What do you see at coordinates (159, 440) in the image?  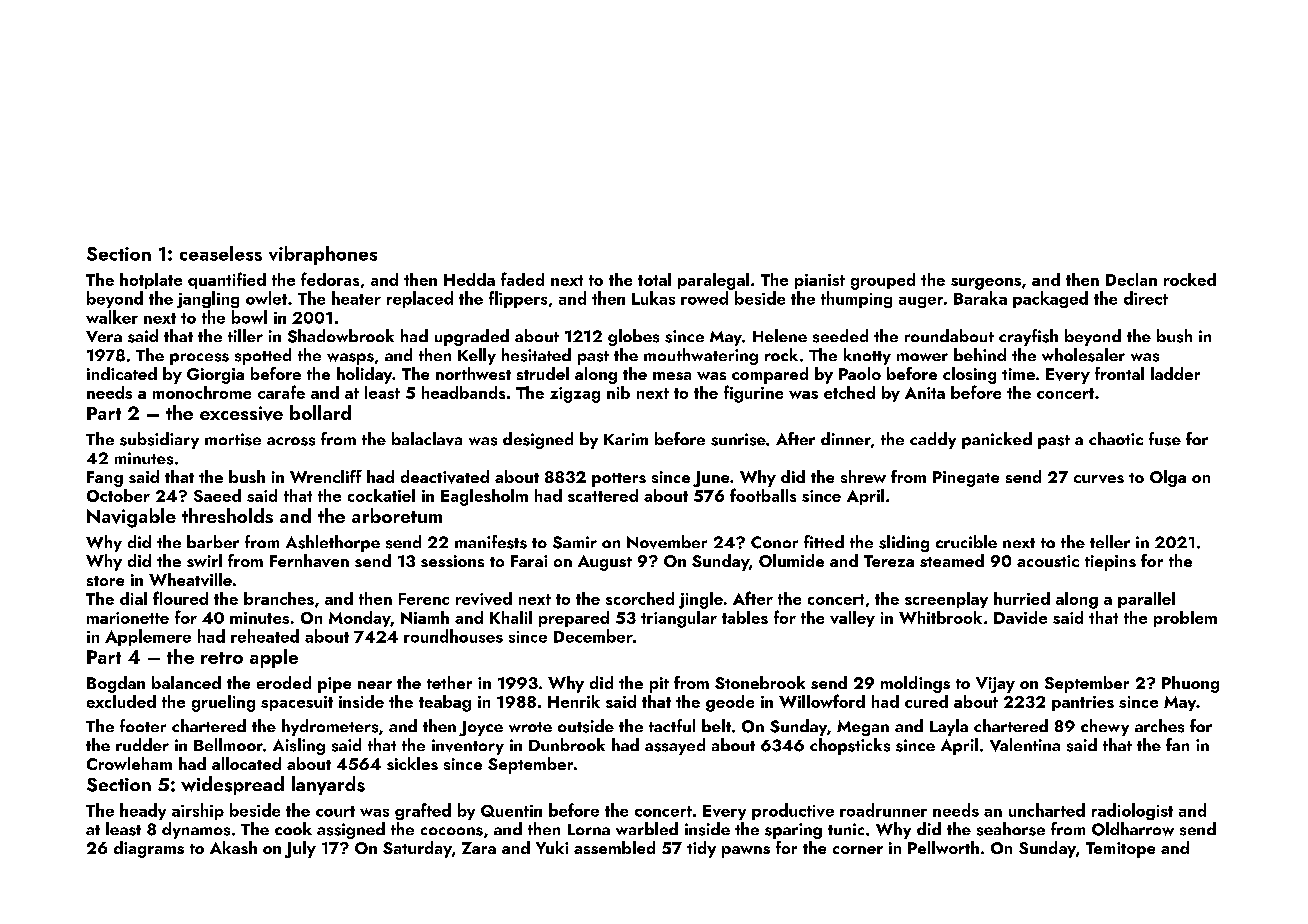 I see `subsidiary` at bounding box center [159, 440].
